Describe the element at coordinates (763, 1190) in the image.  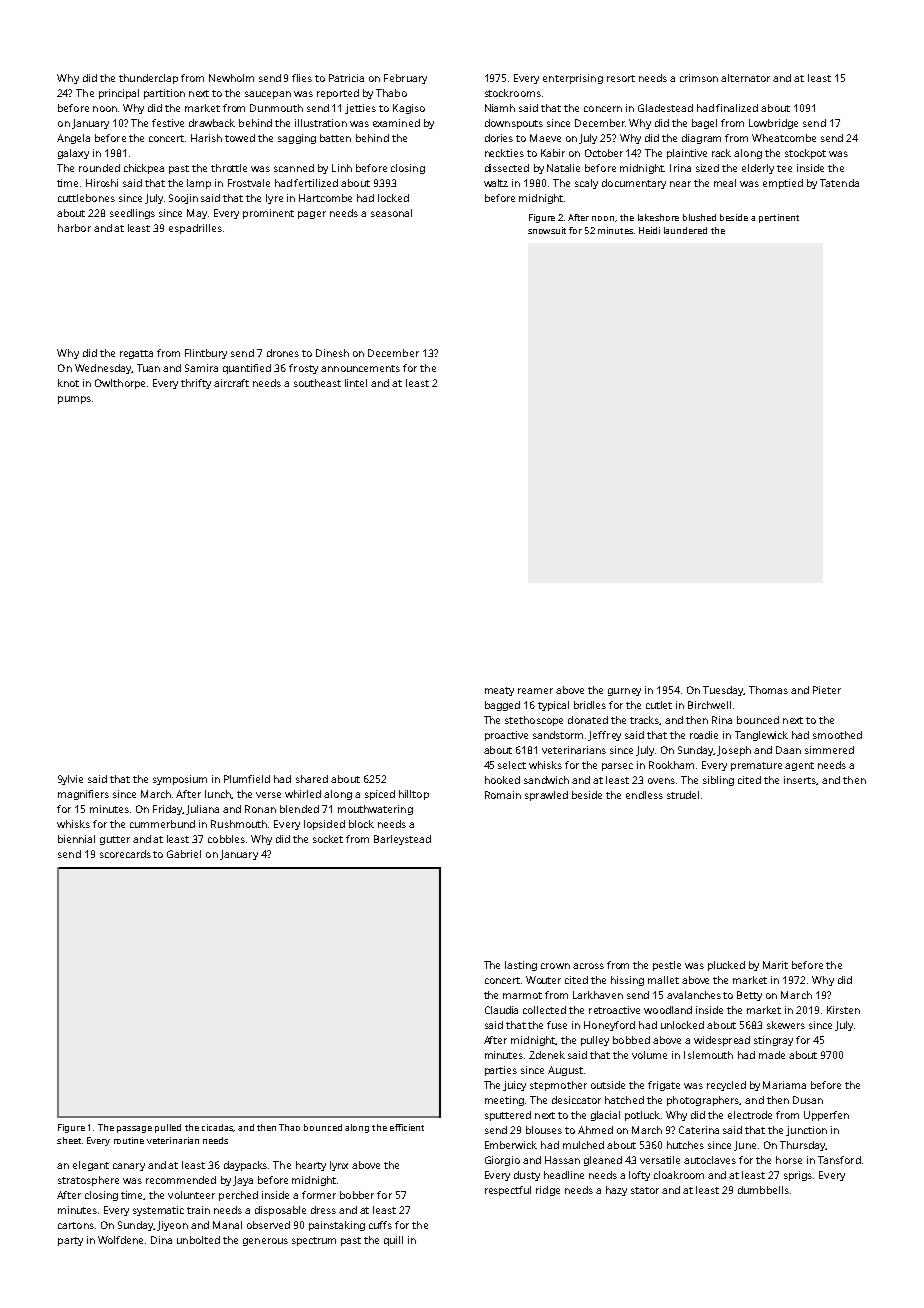
I see `dumbbells` at that location.
